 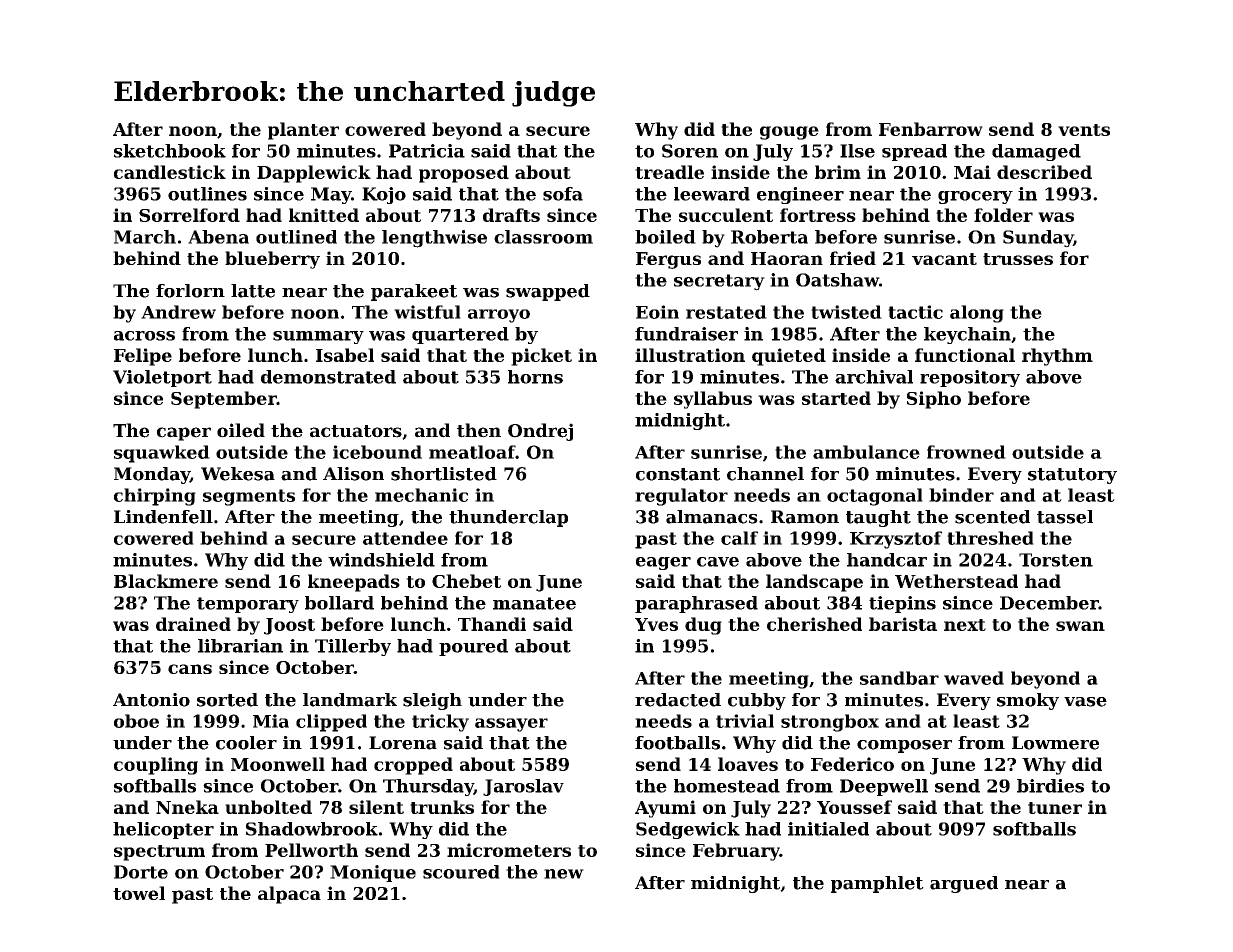 I want to click on Ondrej, so click(x=540, y=432).
